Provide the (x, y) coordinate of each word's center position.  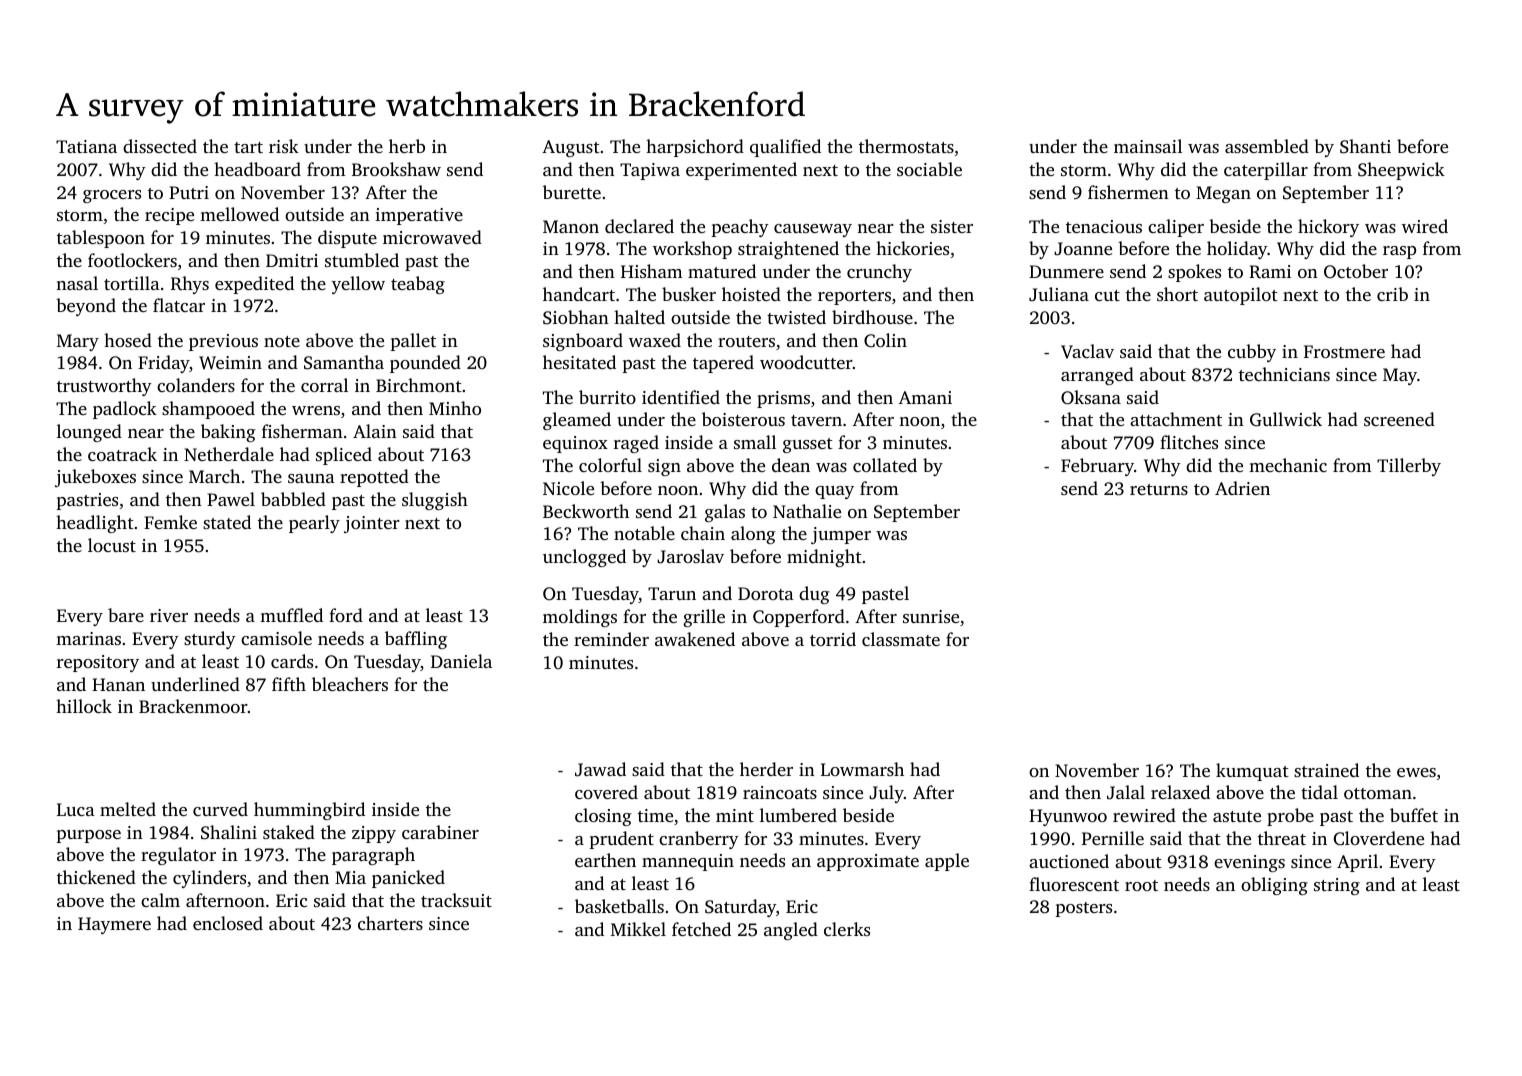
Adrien (1242, 488)
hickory (1328, 228)
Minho (455, 408)
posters (1084, 909)
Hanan (118, 684)
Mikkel (638, 929)
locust (112, 545)
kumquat (1252, 772)
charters (390, 923)
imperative (419, 216)
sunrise (931, 616)
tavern (816, 420)
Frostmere (1344, 351)
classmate (901, 639)
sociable (929, 169)
